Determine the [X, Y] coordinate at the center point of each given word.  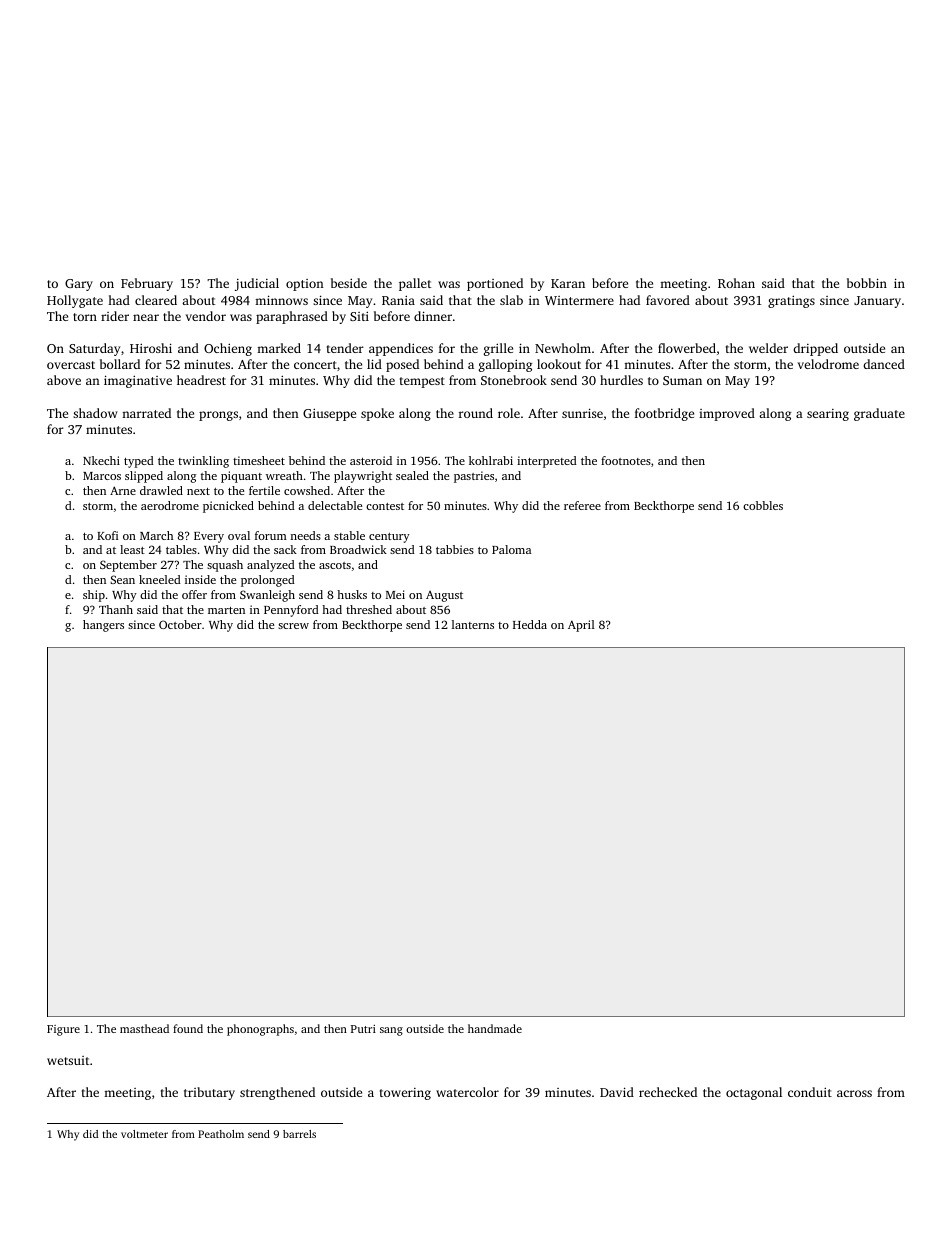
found [188, 1028]
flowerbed [687, 348]
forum [271, 535]
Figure [63, 1030]
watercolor [467, 1092]
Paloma [511, 549]
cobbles [763, 505]
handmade [495, 1028]
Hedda [530, 624]
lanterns [473, 624]
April [581, 626]
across [854, 1093]
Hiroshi [151, 348]
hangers [103, 626]
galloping [505, 365]
